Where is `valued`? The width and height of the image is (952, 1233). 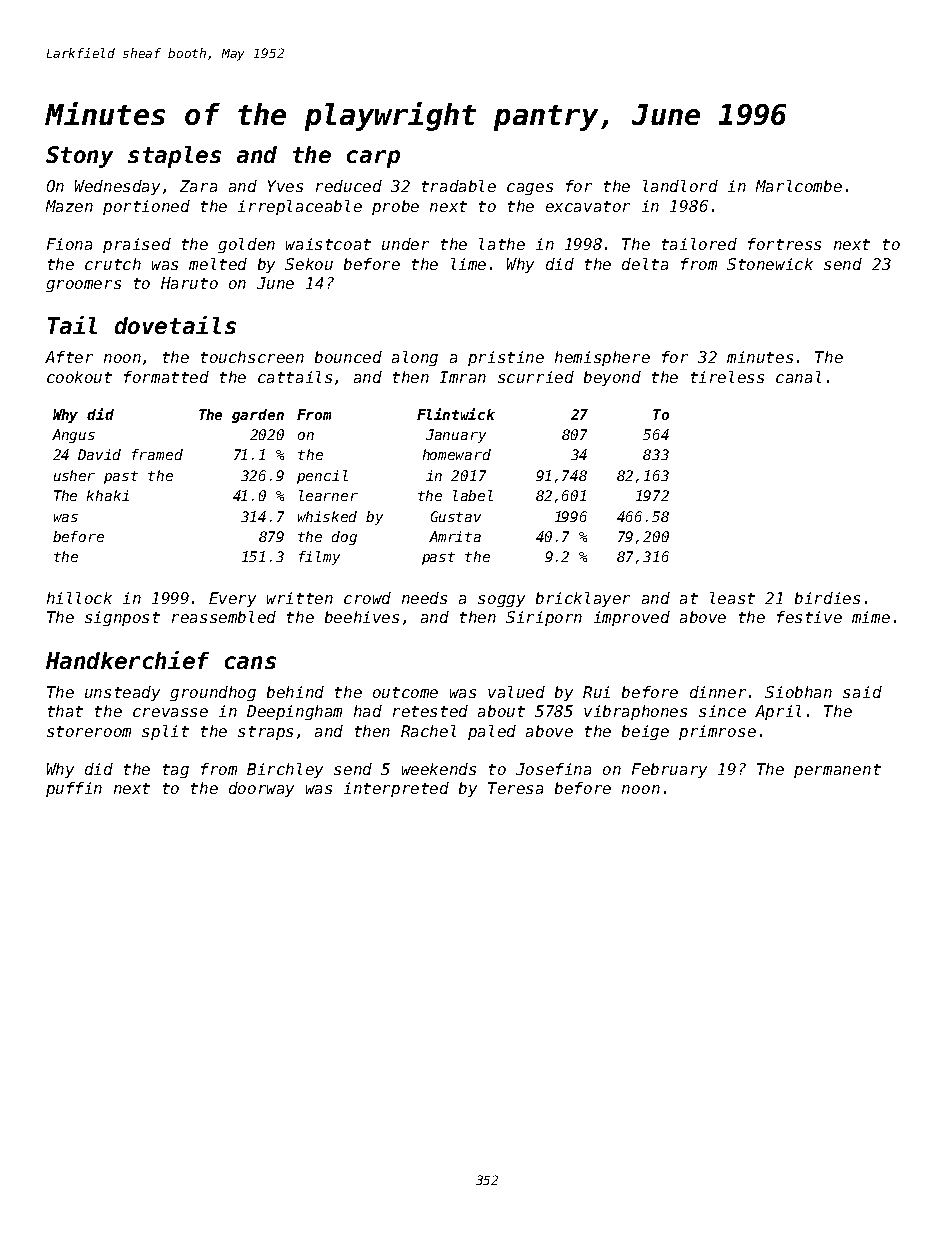 valued is located at coordinates (516, 692).
